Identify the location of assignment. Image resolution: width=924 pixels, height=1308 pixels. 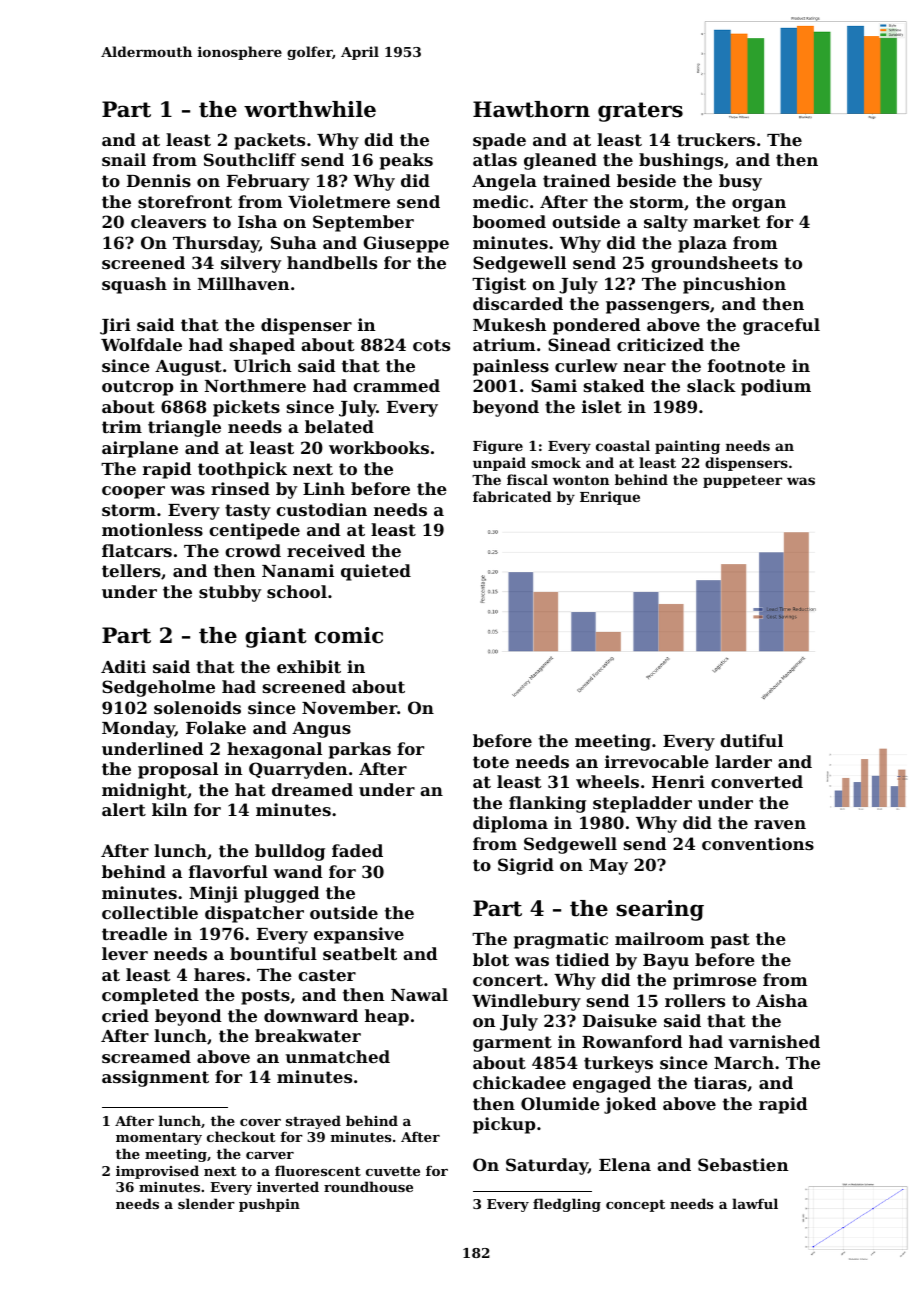
(155, 1078).
